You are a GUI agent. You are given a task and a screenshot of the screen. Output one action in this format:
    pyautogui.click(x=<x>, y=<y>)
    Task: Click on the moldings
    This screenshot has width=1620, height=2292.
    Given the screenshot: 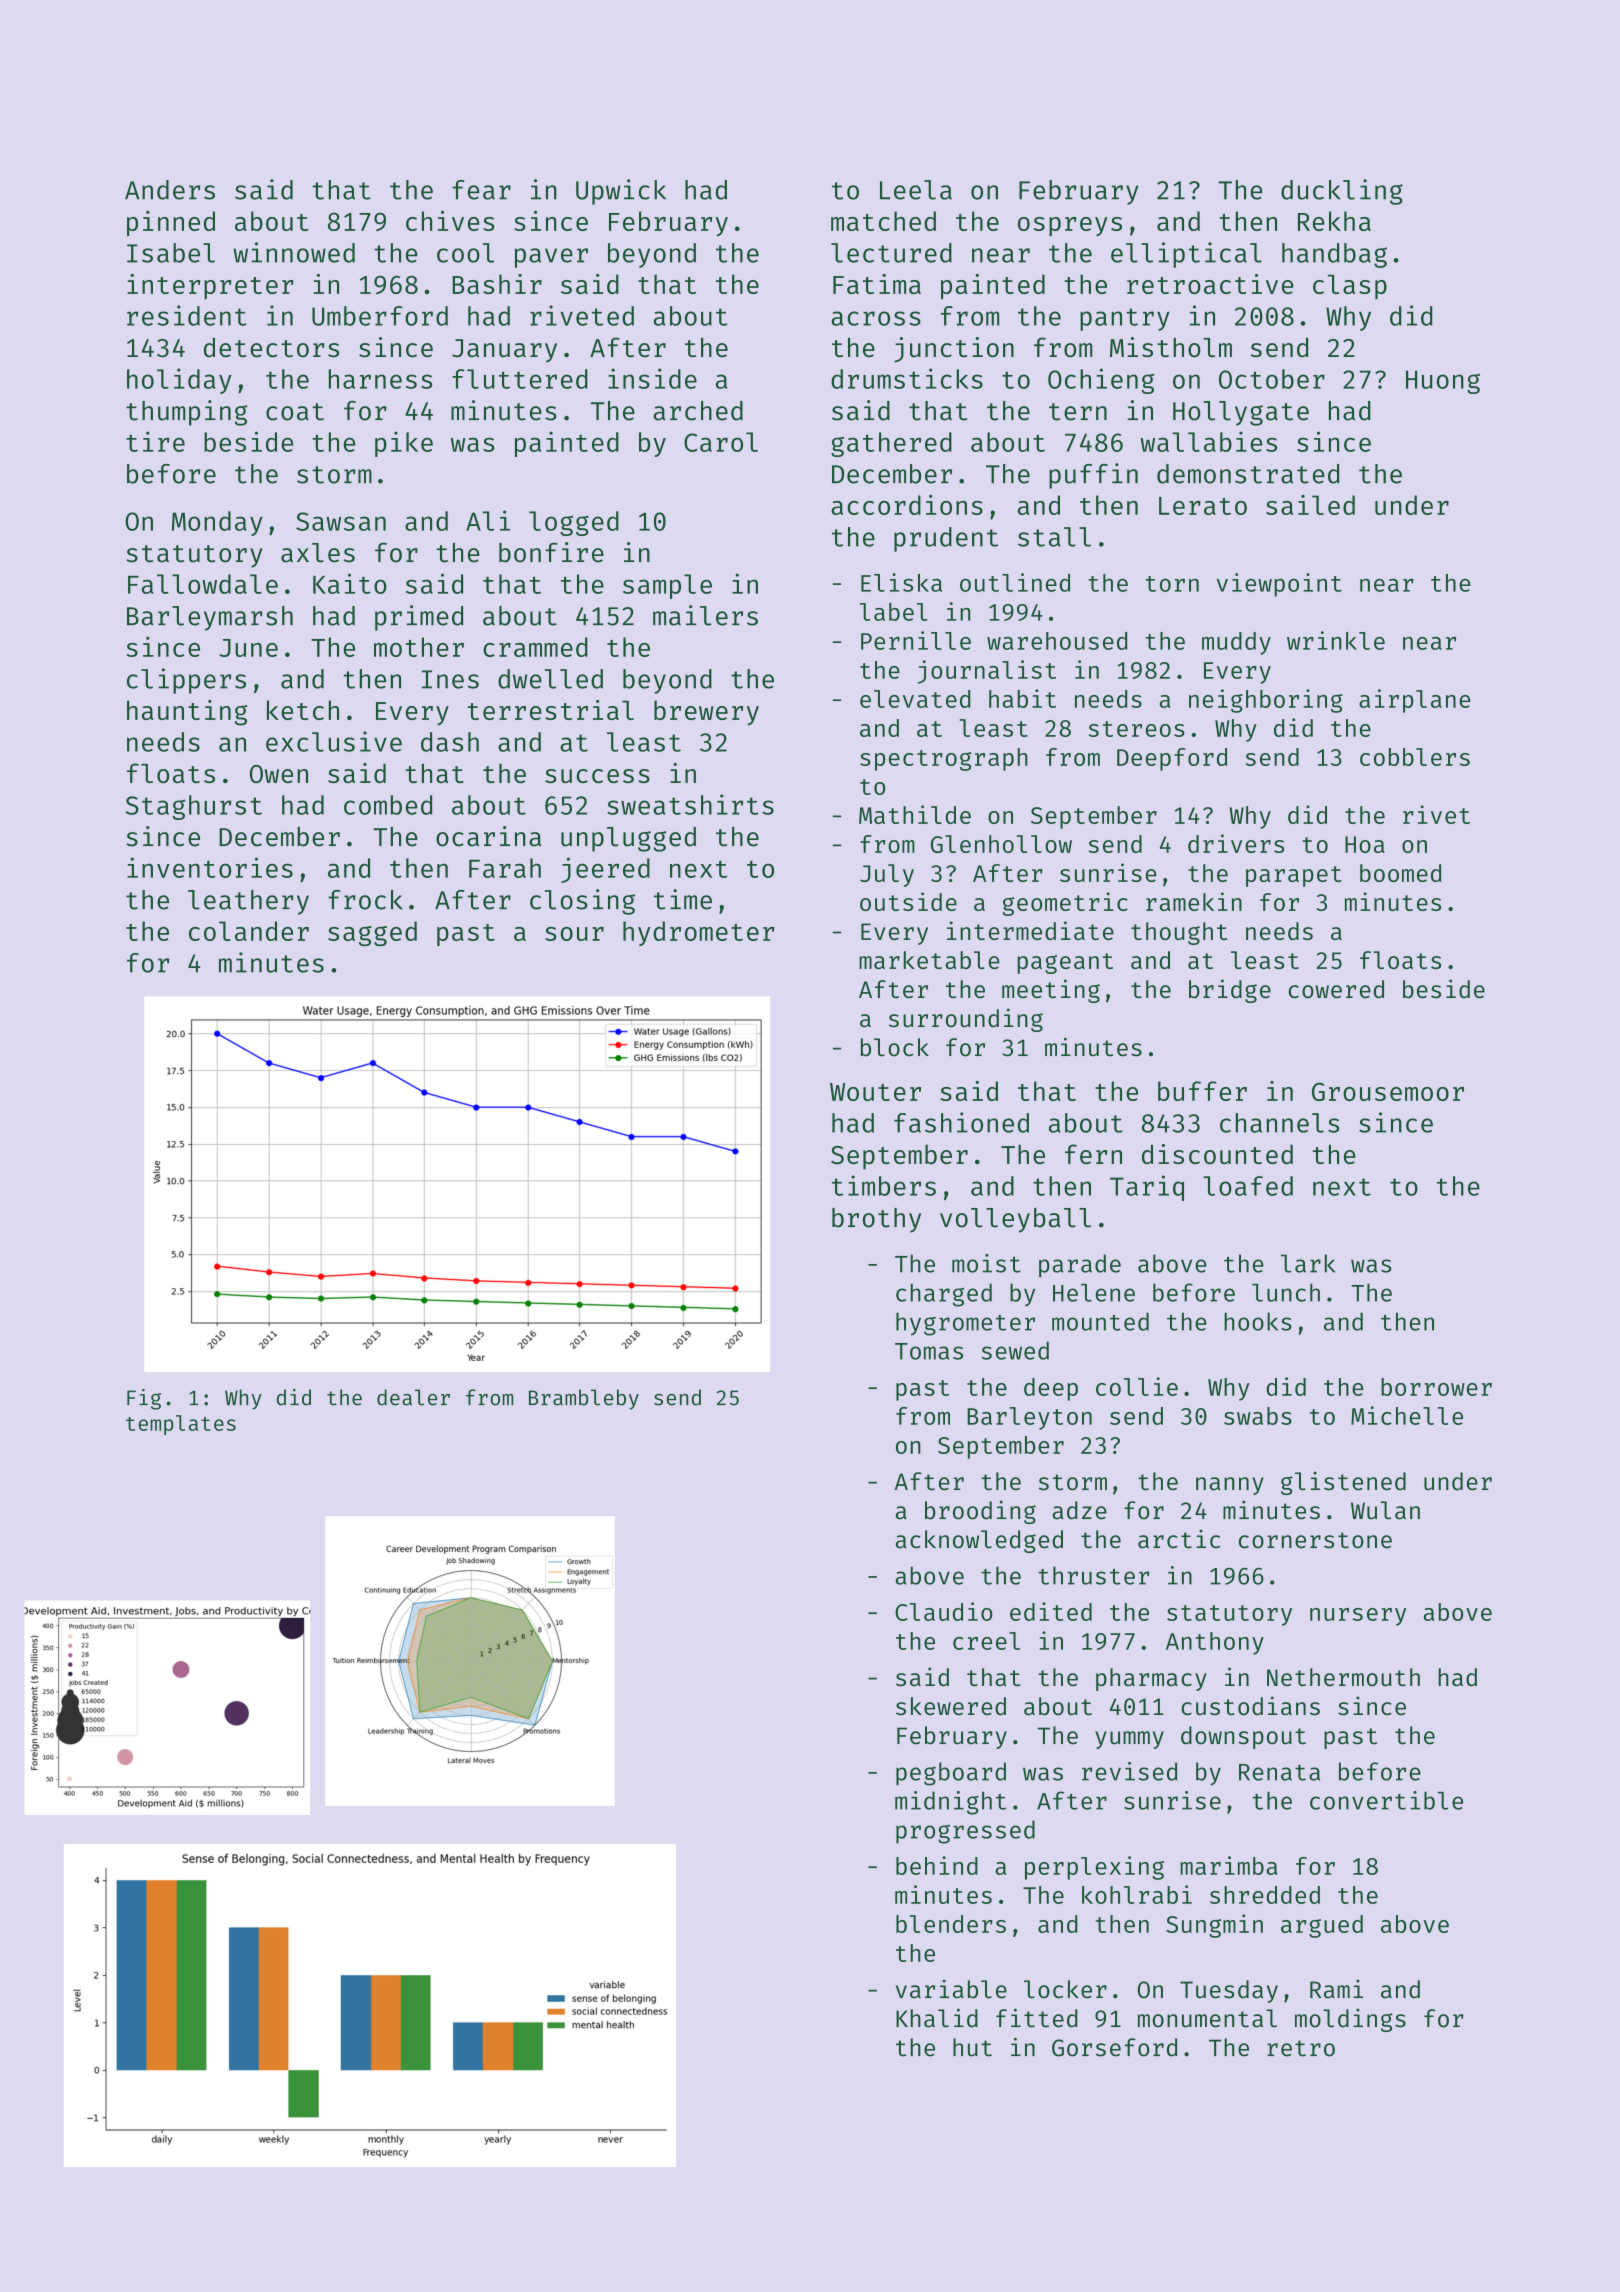 What is the action you would take?
    pyautogui.click(x=1350, y=2020)
